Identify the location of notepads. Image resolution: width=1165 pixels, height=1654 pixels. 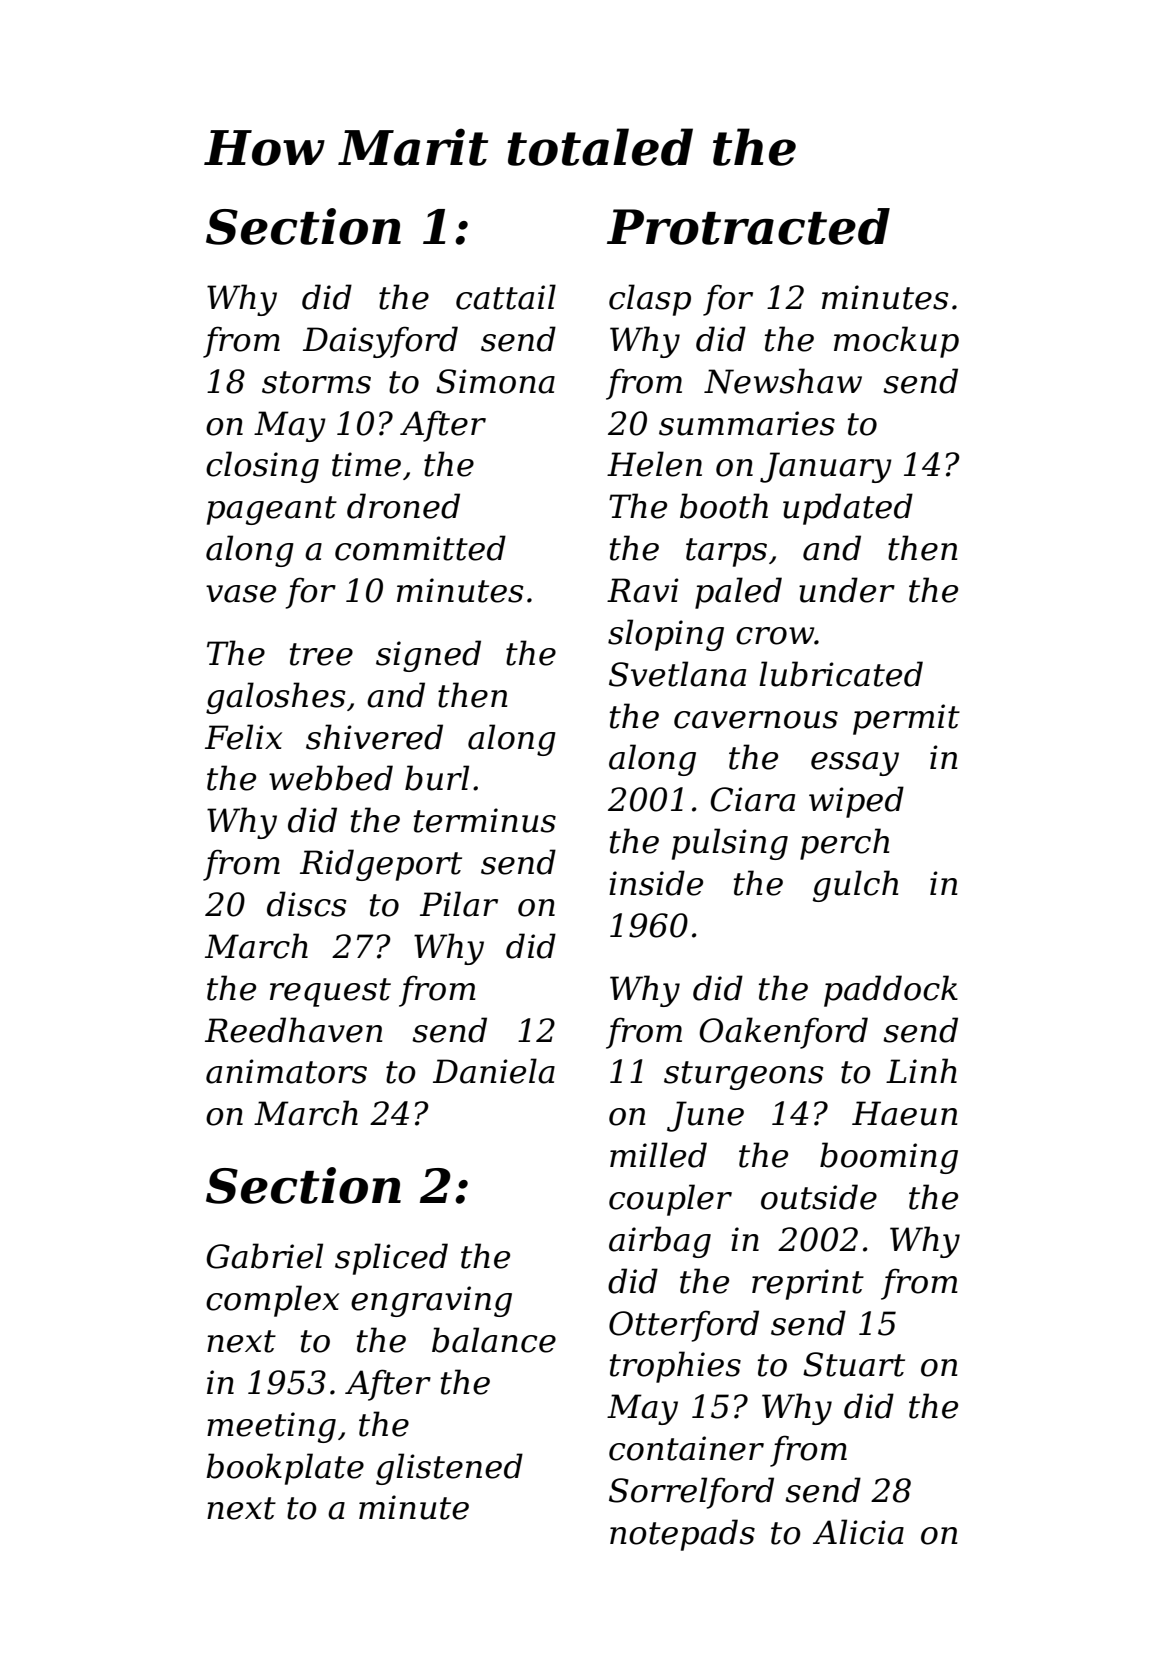
(682, 1535).
